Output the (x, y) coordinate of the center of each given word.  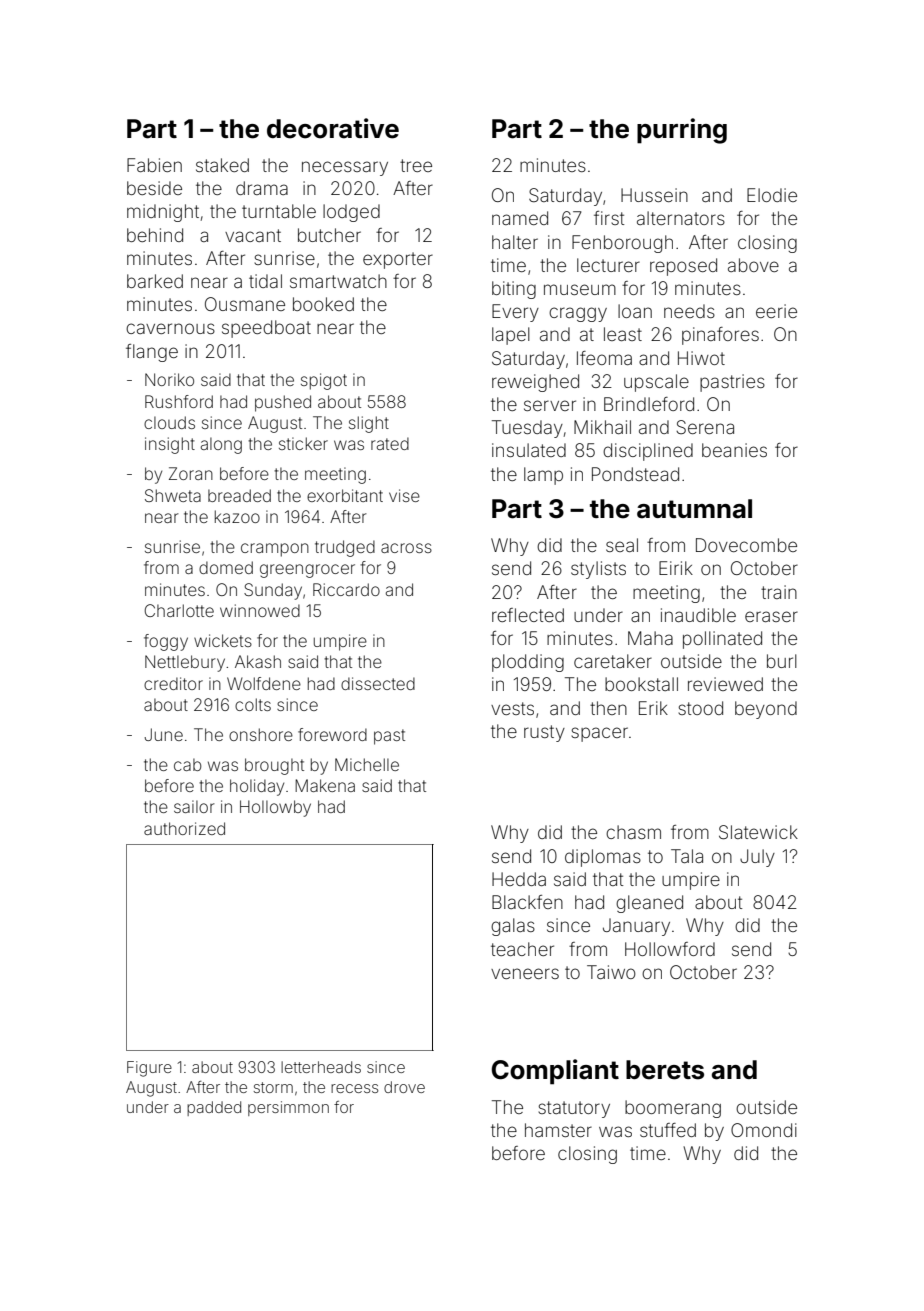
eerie (776, 311)
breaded (239, 495)
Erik (653, 708)
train (779, 592)
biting (514, 290)
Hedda (519, 879)
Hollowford (670, 949)
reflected (528, 615)
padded (214, 1108)
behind (155, 235)
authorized (184, 828)
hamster (558, 1130)
